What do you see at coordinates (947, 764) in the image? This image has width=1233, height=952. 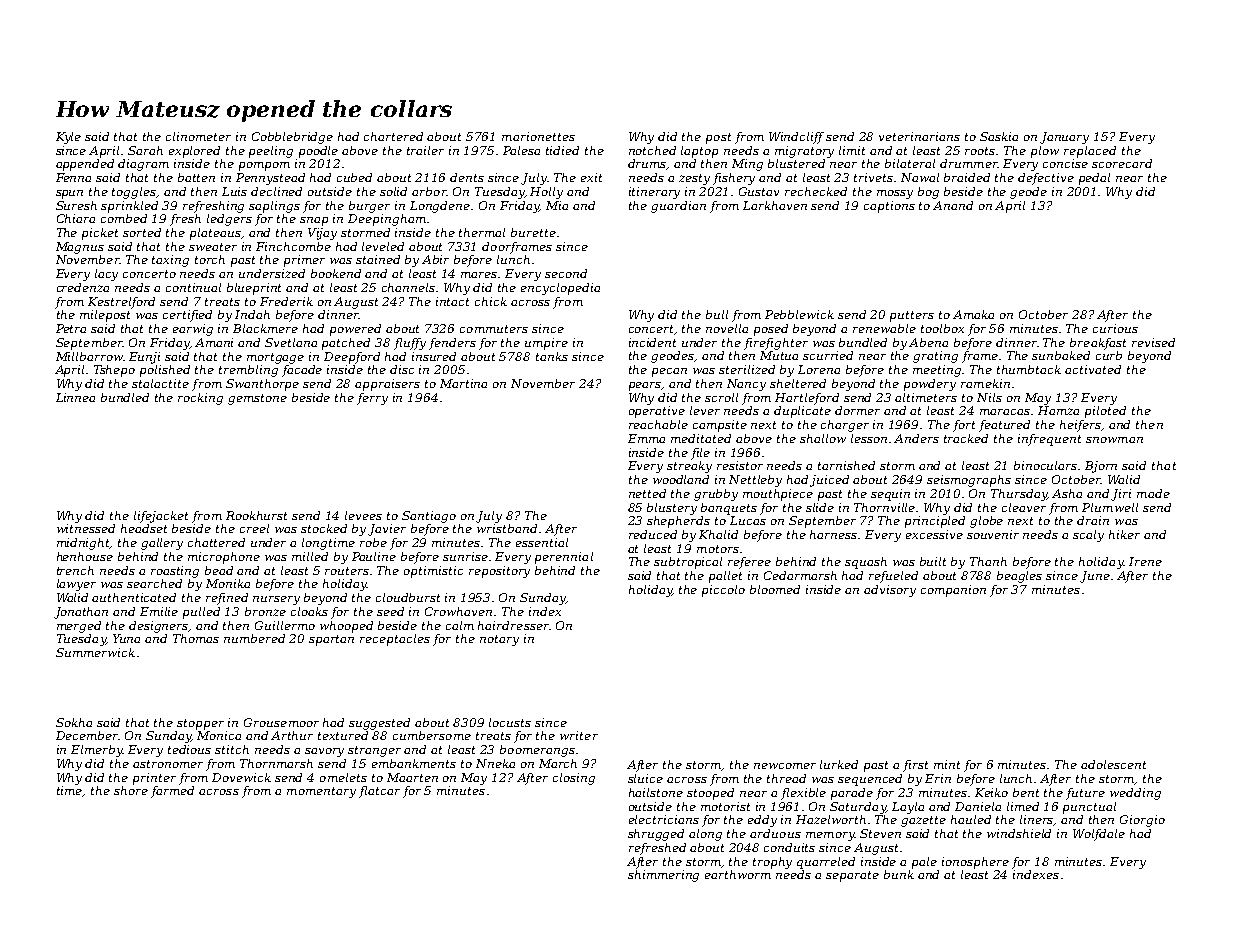 I see `mint` at bounding box center [947, 764].
